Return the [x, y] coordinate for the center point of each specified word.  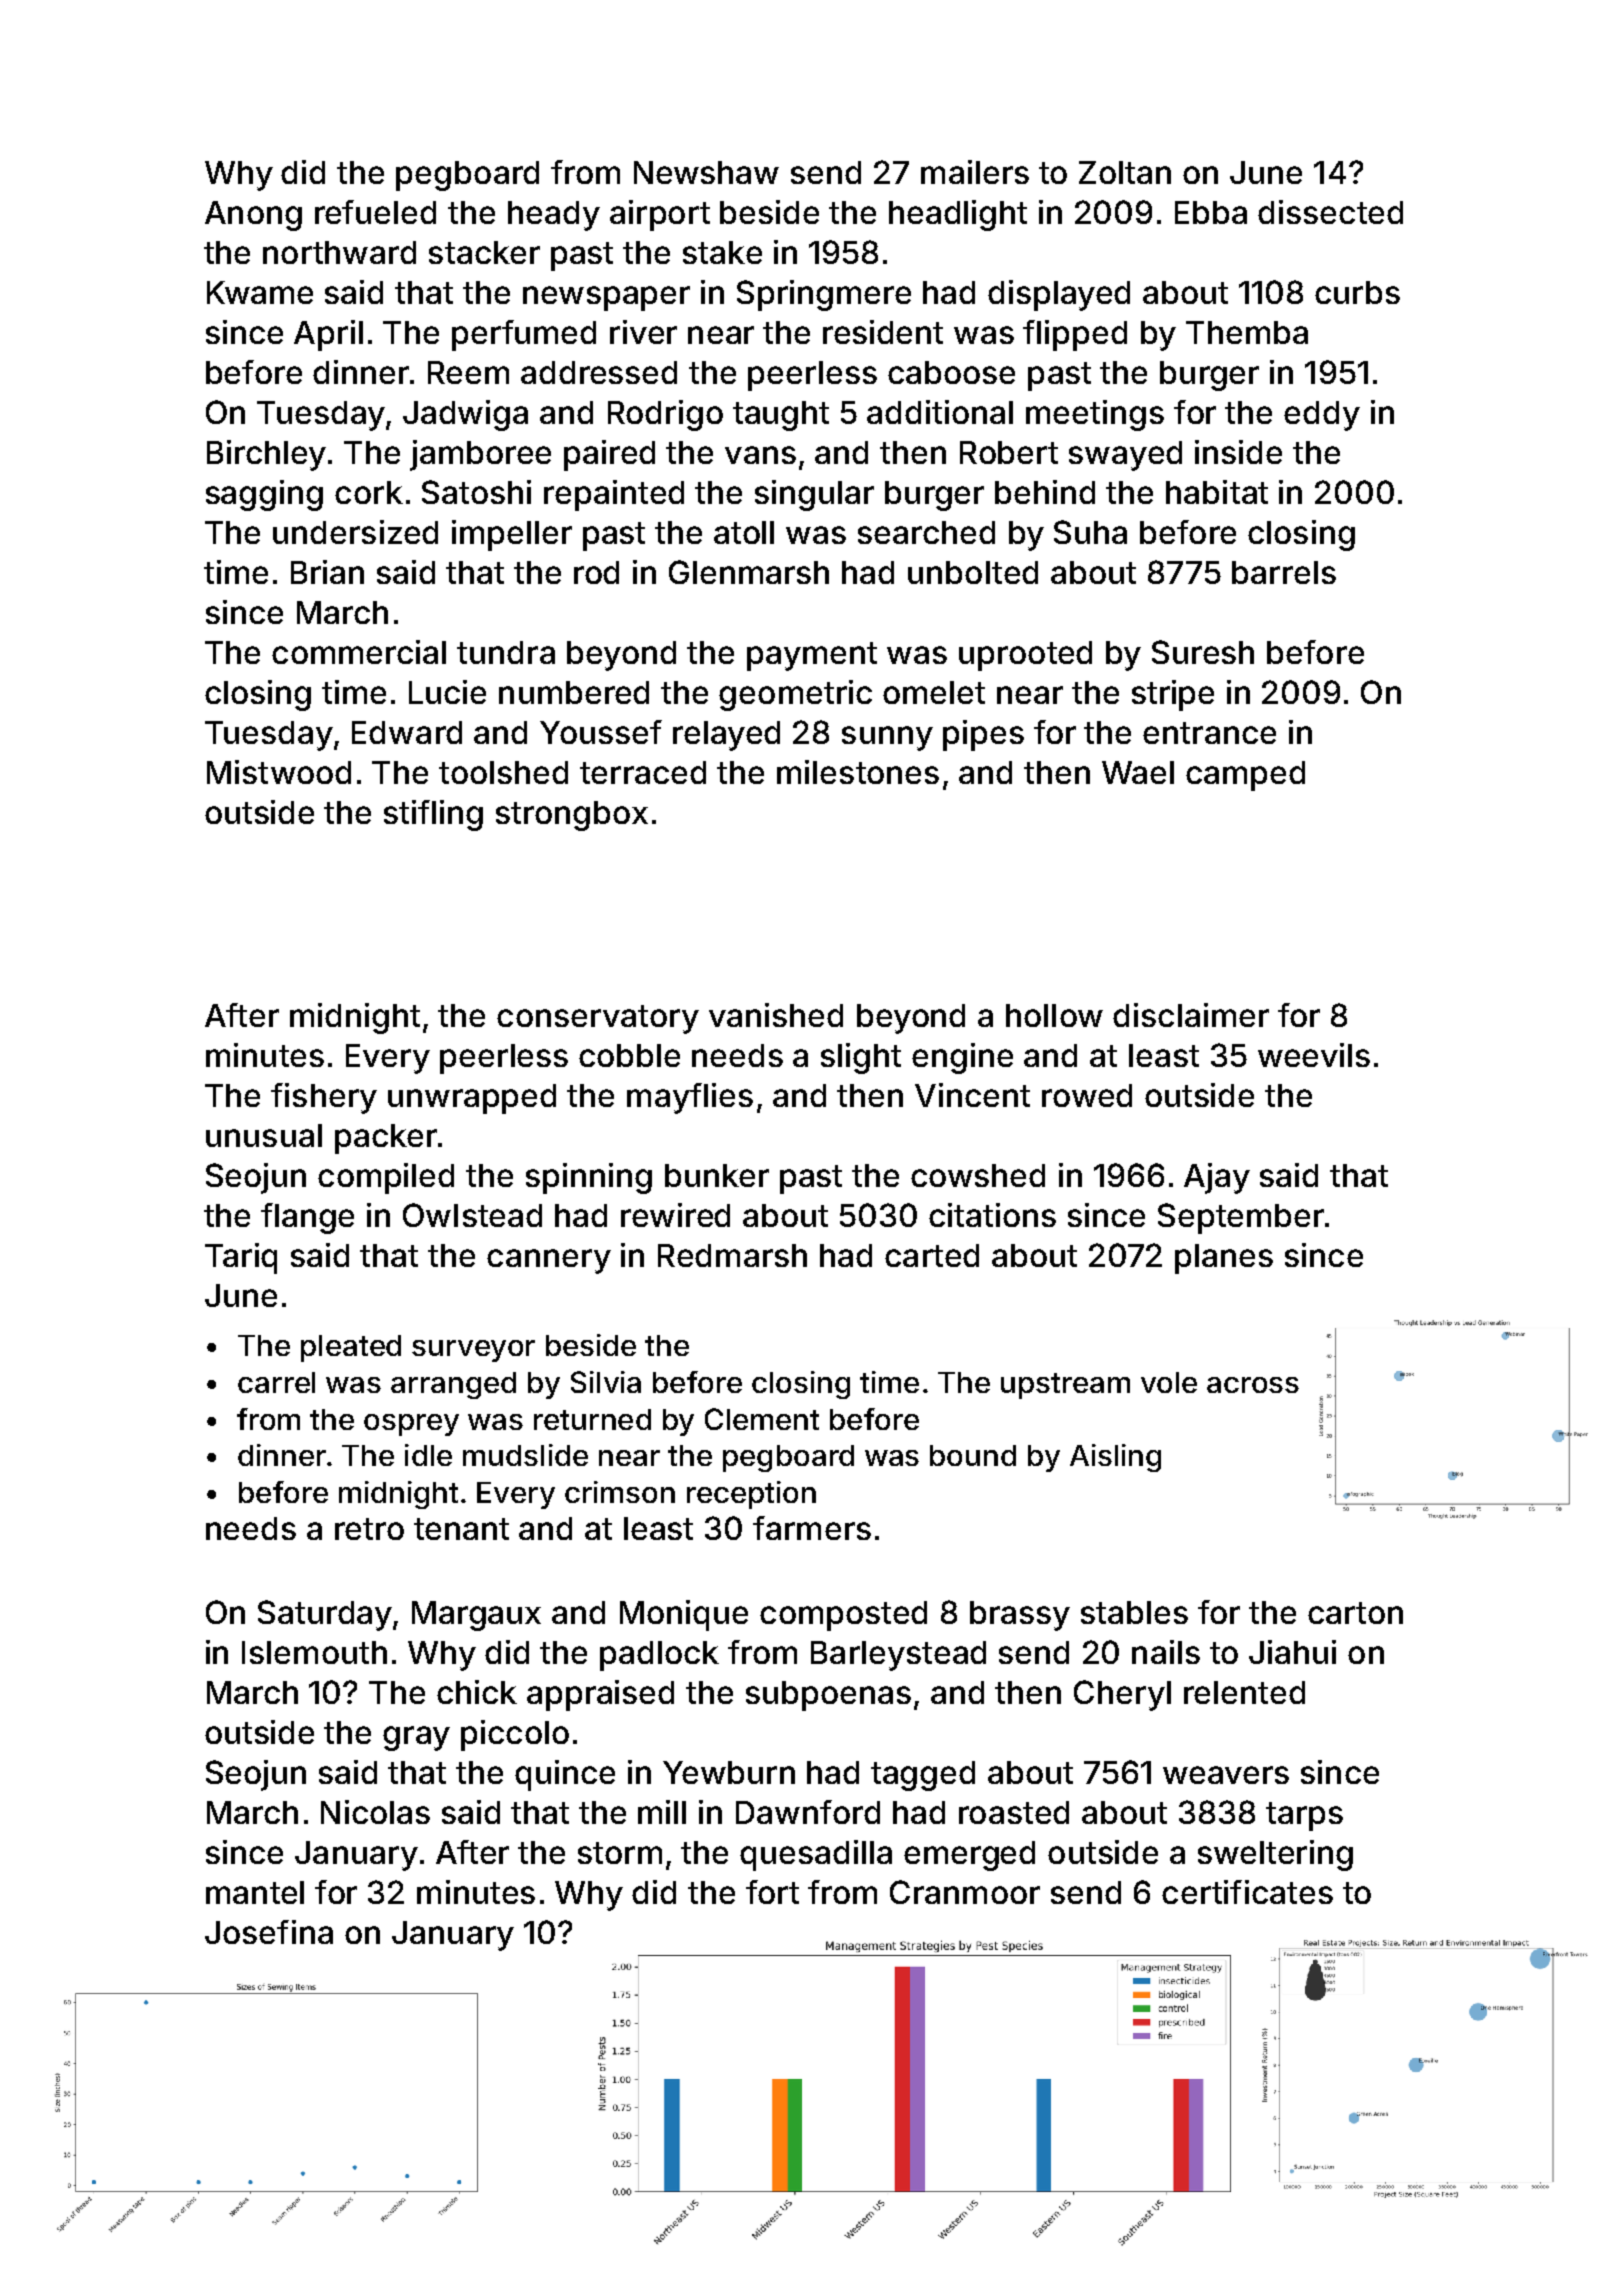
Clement [762, 1419]
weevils [1314, 1055]
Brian [327, 572]
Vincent [972, 1095]
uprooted [1025, 656]
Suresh [1203, 652]
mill [662, 1812]
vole [1169, 1382]
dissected [1330, 212]
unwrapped [472, 1099]
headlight [958, 215]
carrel [276, 1382]
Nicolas [375, 1812]
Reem [468, 372]
